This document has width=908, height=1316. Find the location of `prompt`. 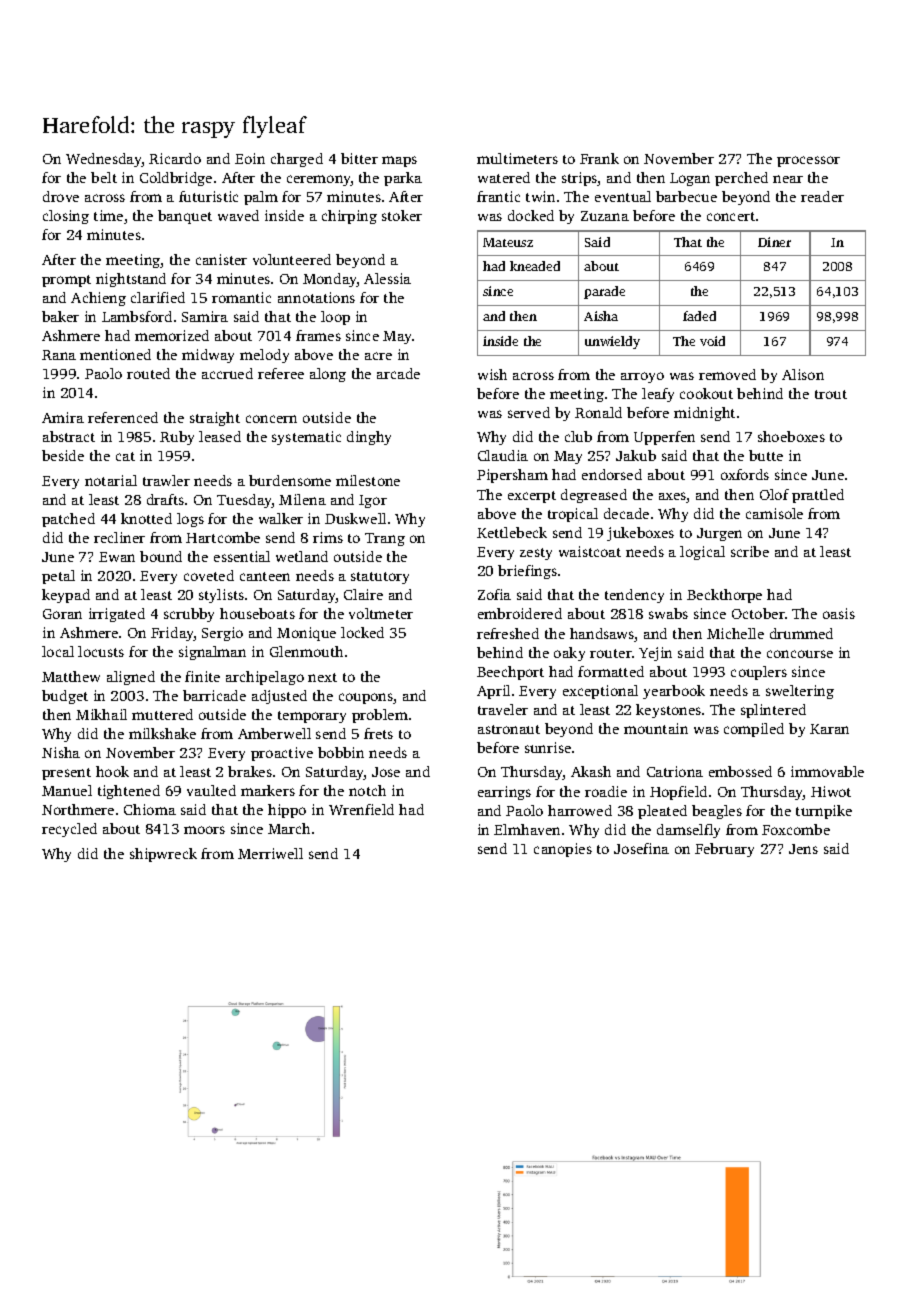

prompt is located at coordinates (66, 281).
